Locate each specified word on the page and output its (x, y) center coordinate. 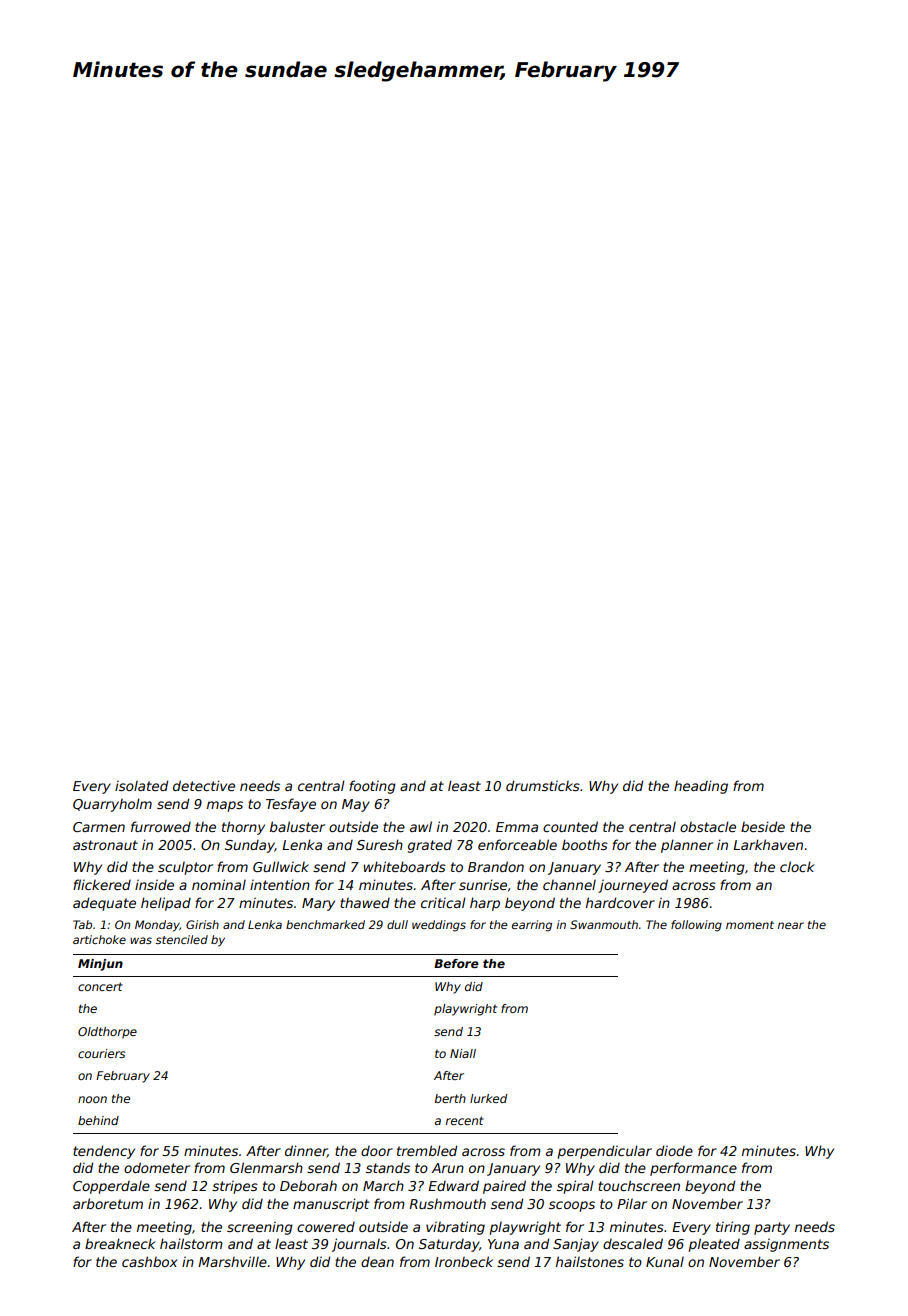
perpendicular (604, 1152)
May (356, 805)
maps (225, 806)
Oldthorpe (107, 1033)
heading (701, 787)
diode (674, 1150)
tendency (104, 1152)
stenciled (182, 939)
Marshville (232, 1261)
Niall (463, 1053)
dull (397, 924)
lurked (488, 1098)
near (790, 925)
